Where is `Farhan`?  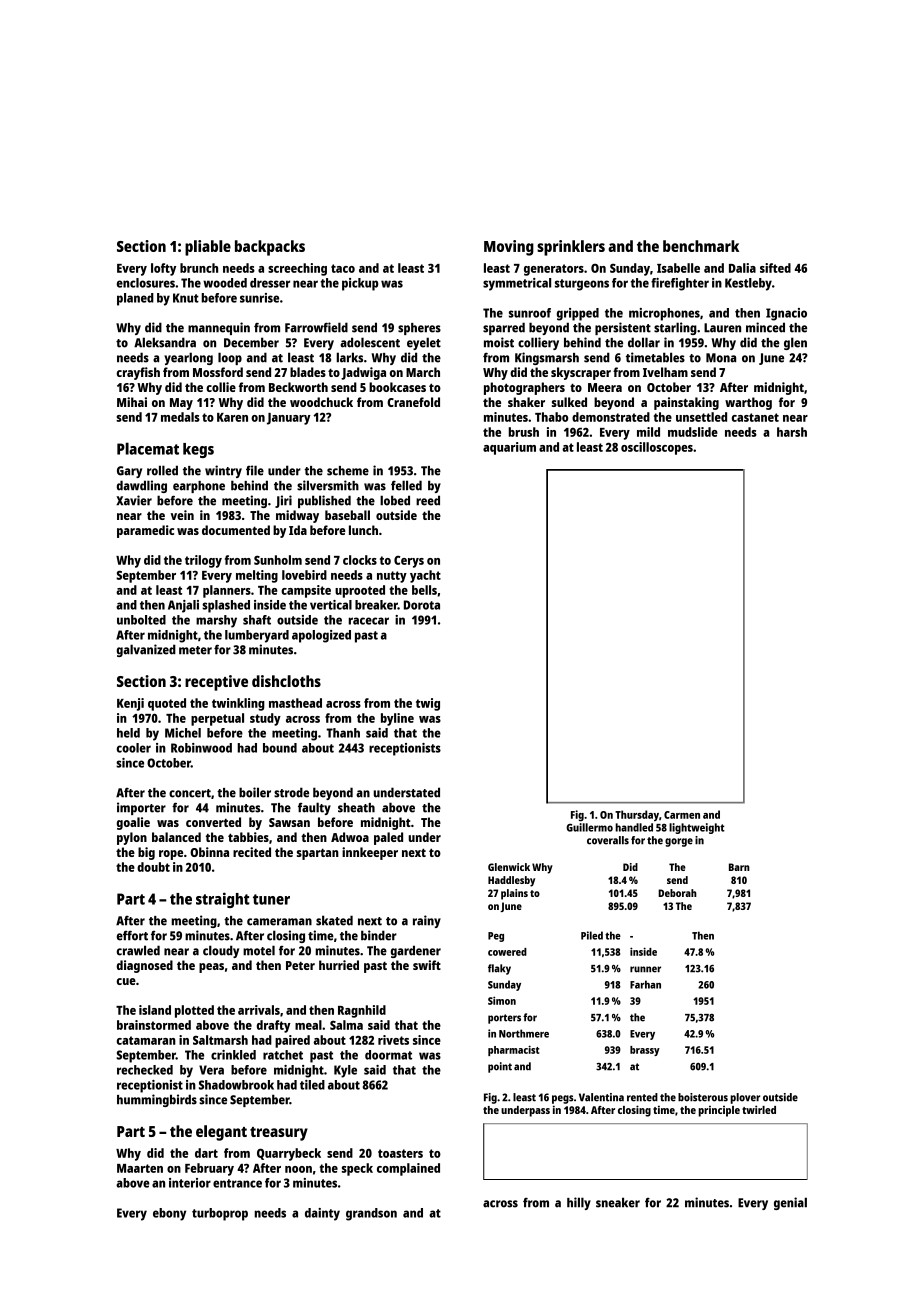
Farhan is located at coordinates (645, 984).
